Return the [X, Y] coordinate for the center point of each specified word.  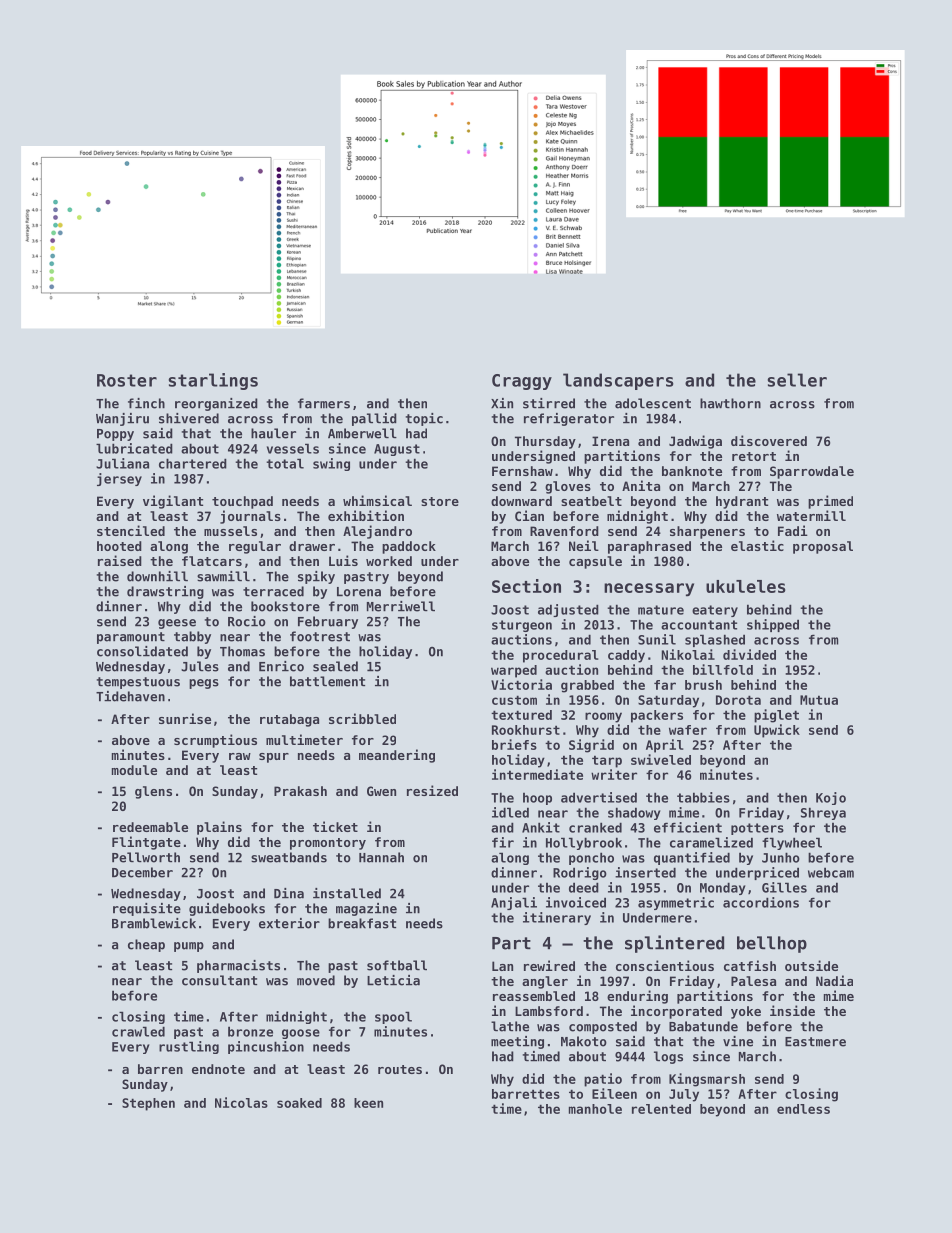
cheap [146, 945]
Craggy [522, 382]
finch [146, 403]
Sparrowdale [812, 472]
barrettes [526, 1094]
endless [803, 1109]
